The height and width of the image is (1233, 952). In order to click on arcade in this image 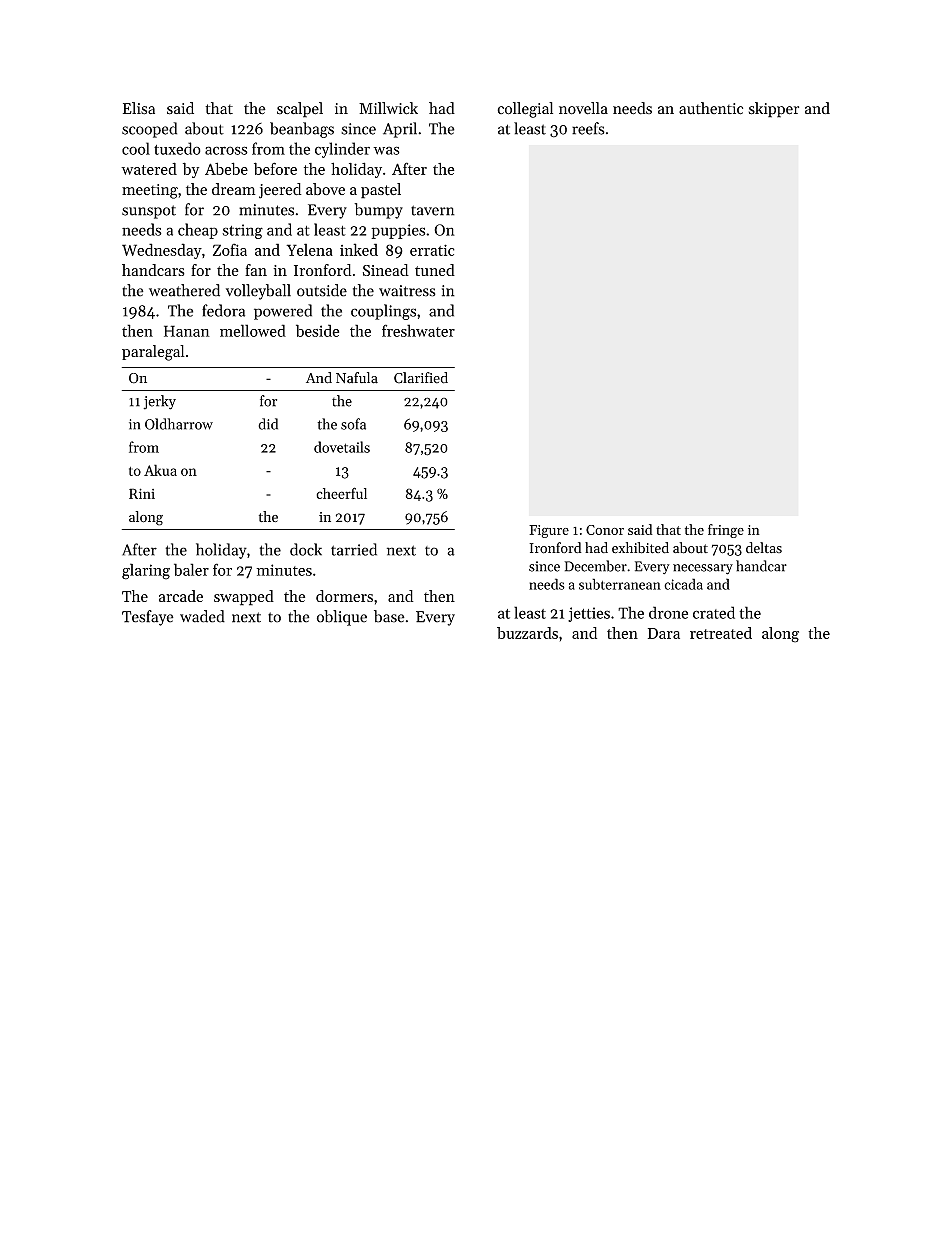, I will do `click(181, 596)`.
